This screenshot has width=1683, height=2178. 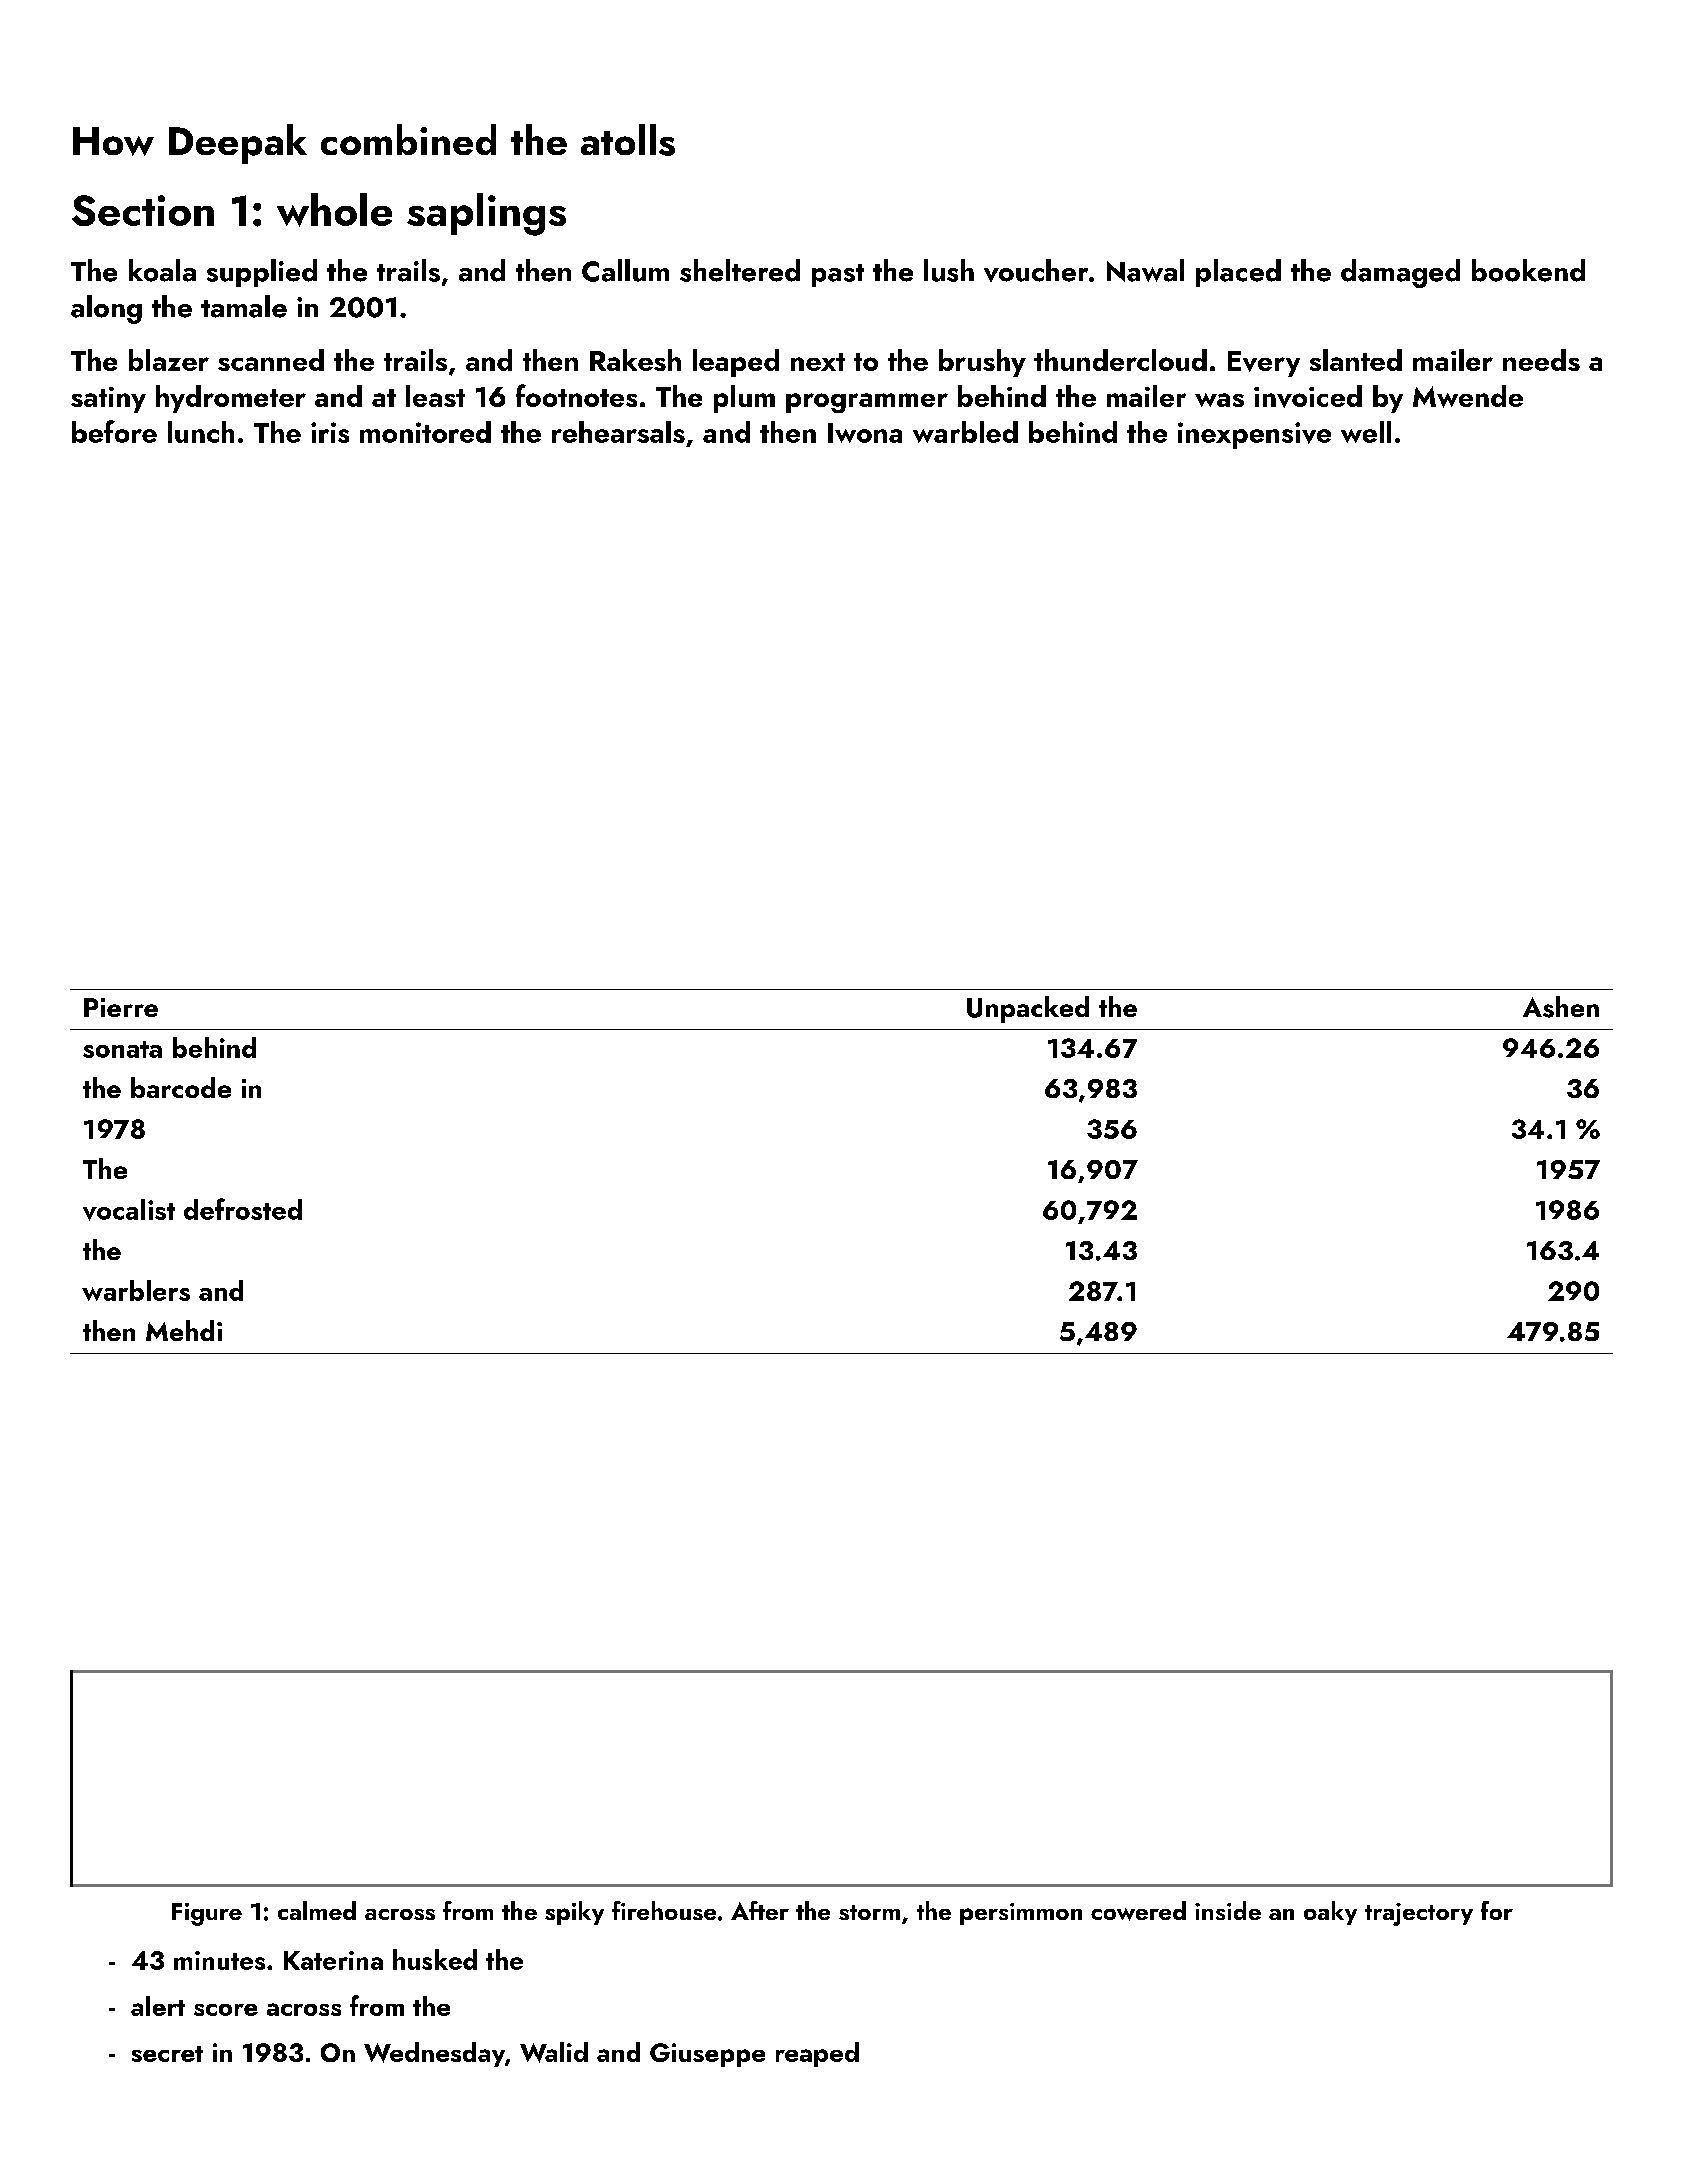 What do you see at coordinates (425, 432) in the screenshot?
I see `monitored` at bounding box center [425, 432].
